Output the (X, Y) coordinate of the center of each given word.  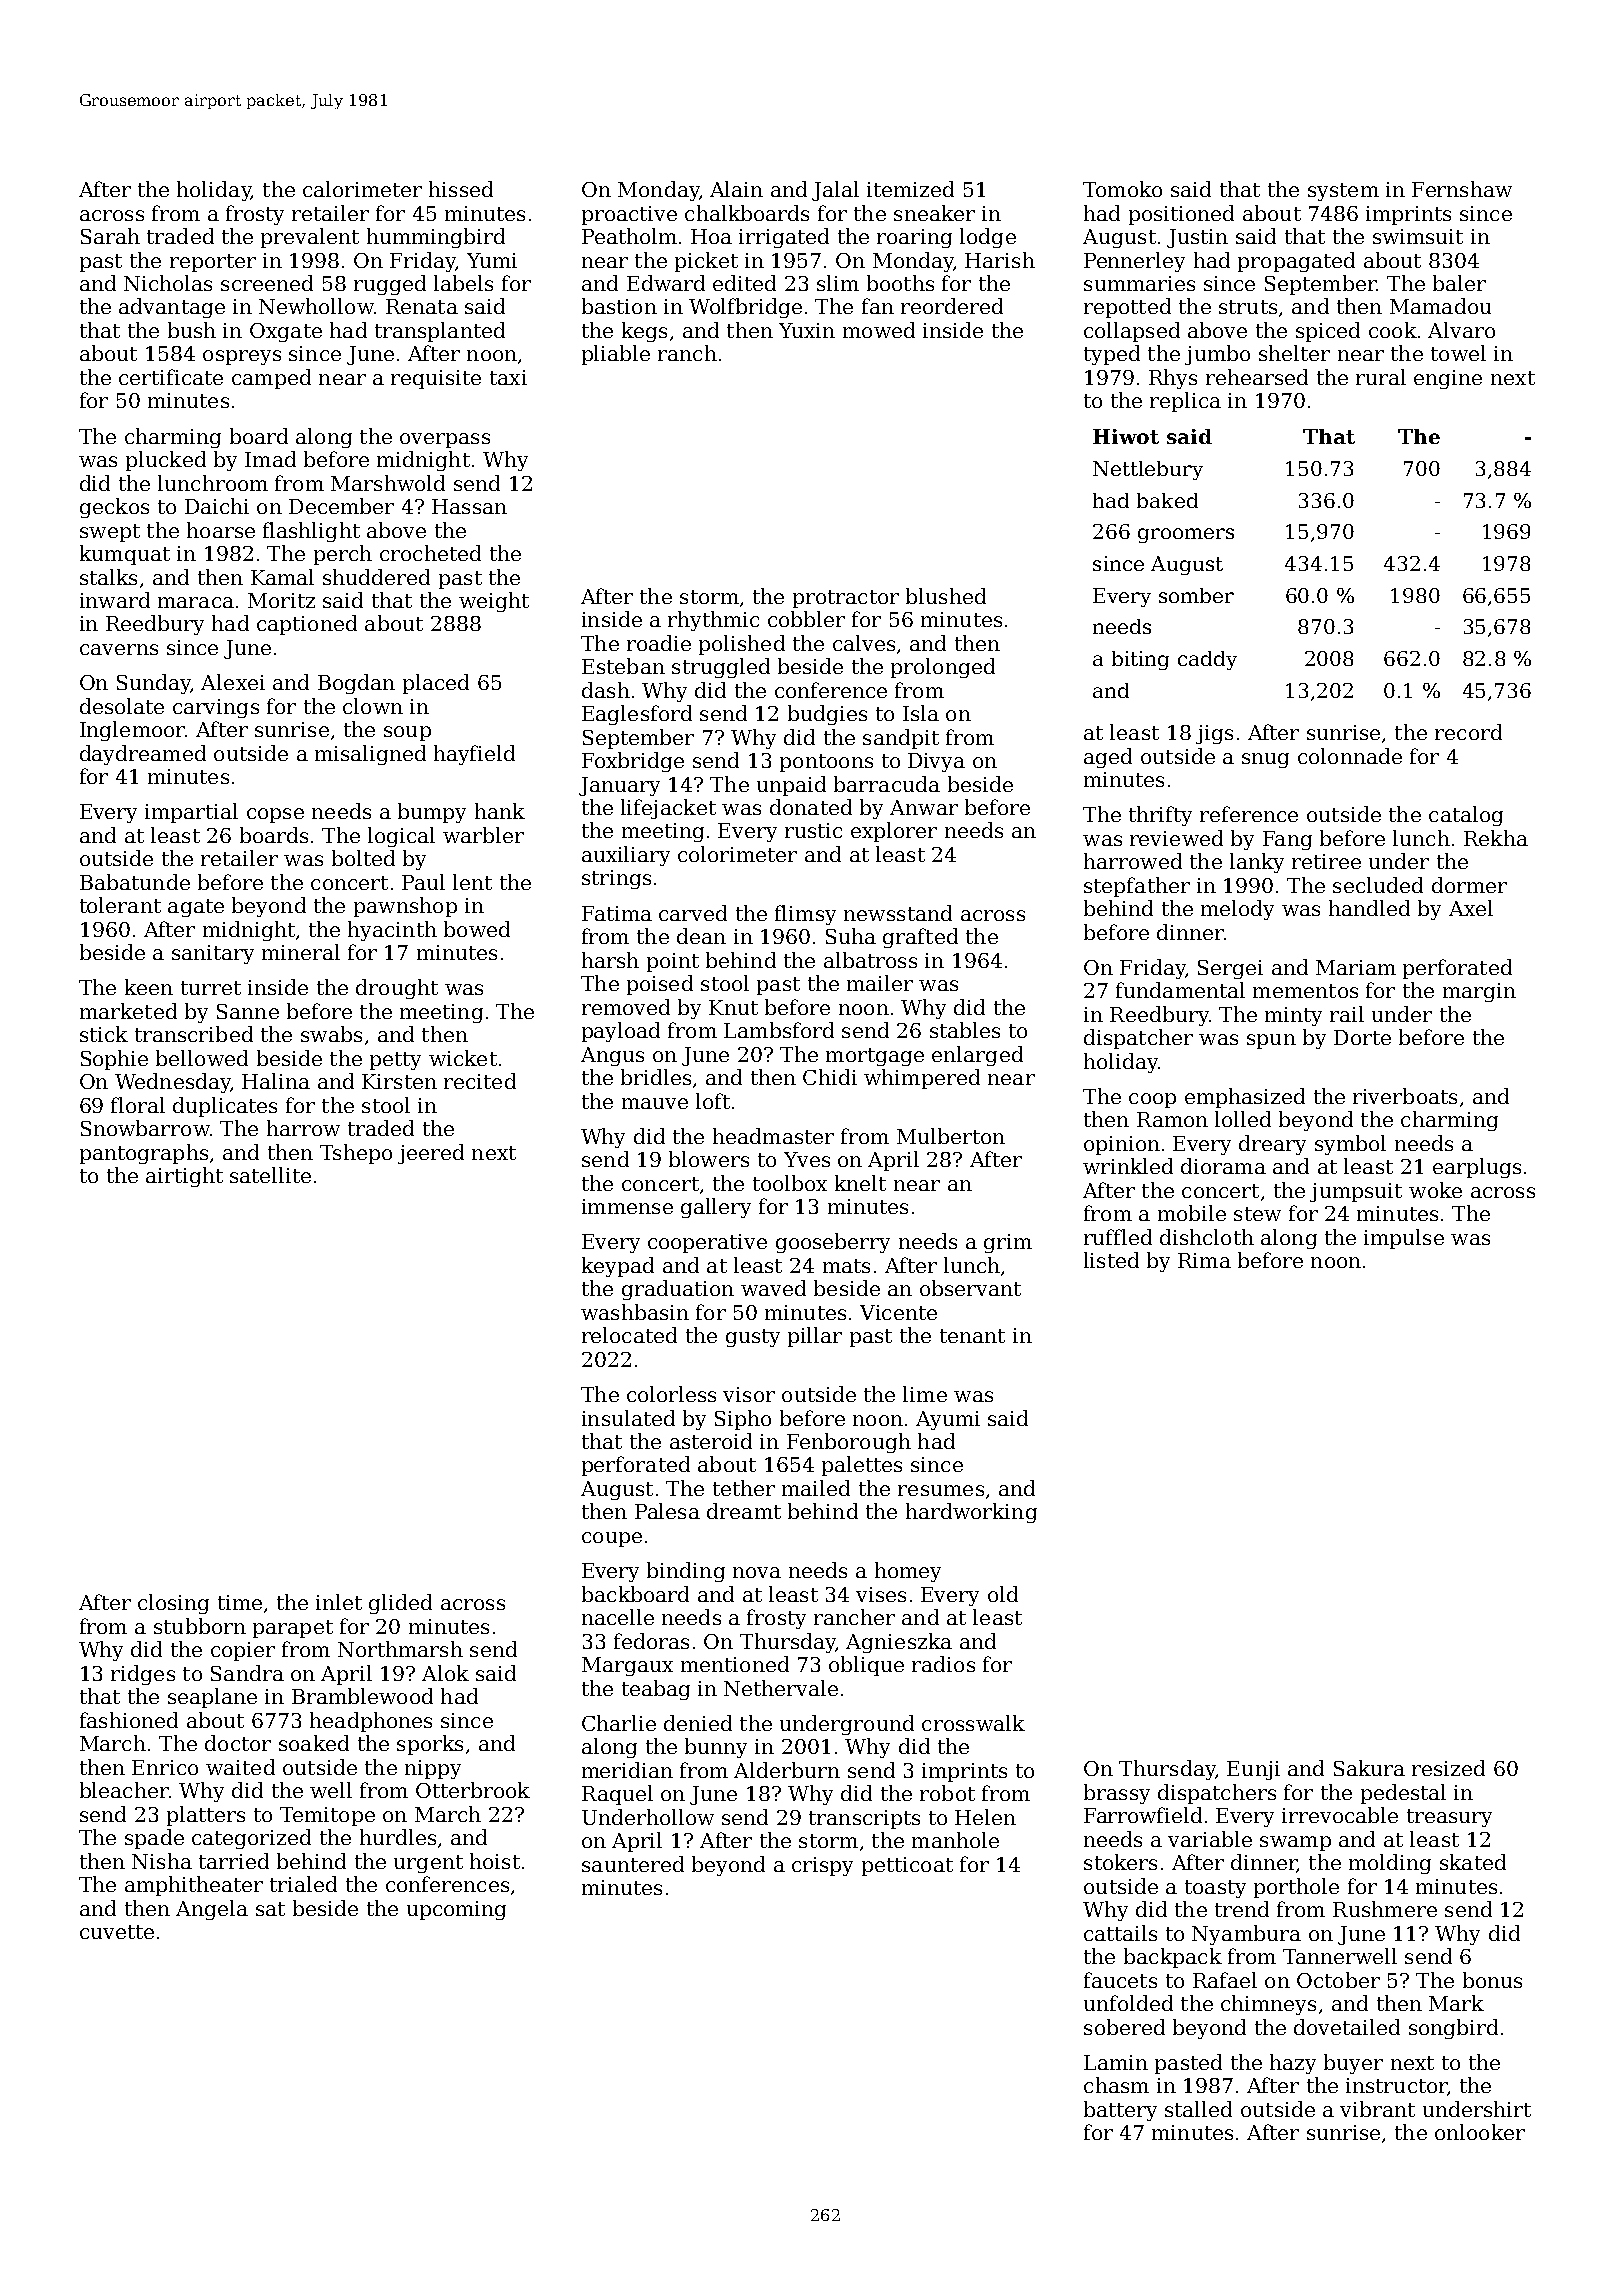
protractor (846, 599)
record (1468, 732)
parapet (293, 1629)
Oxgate (286, 332)
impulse (1404, 1239)
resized (1448, 1768)
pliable (616, 355)
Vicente (898, 1312)
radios (943, 1664)
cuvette (117, 1932)
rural (1381, 377)
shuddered (376, 577)
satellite (270, 1175)
